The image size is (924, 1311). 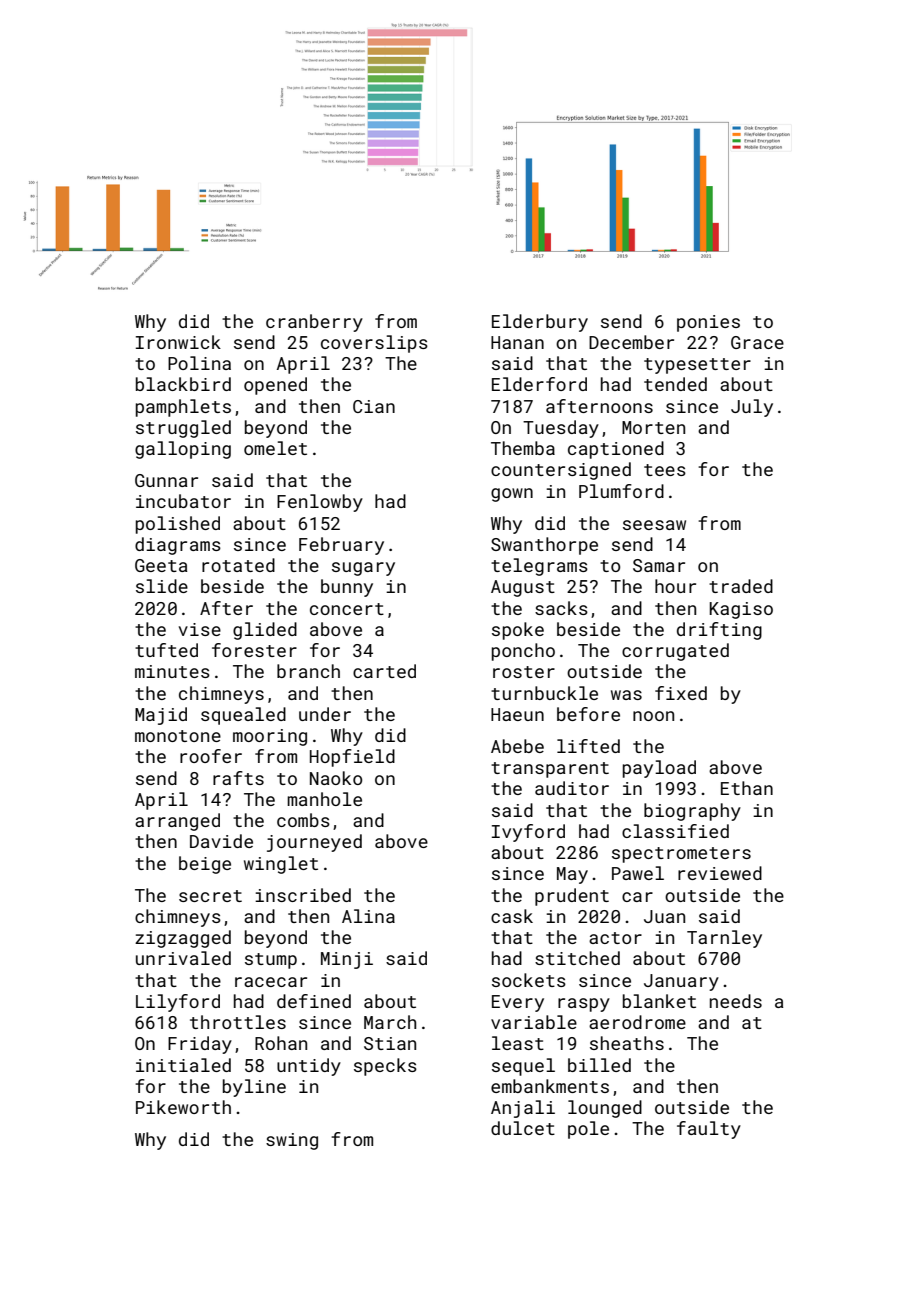 What do you see at coordinates (572, 897) in the screenshot?
I see `prudent` at bounding box center [572, 897].
